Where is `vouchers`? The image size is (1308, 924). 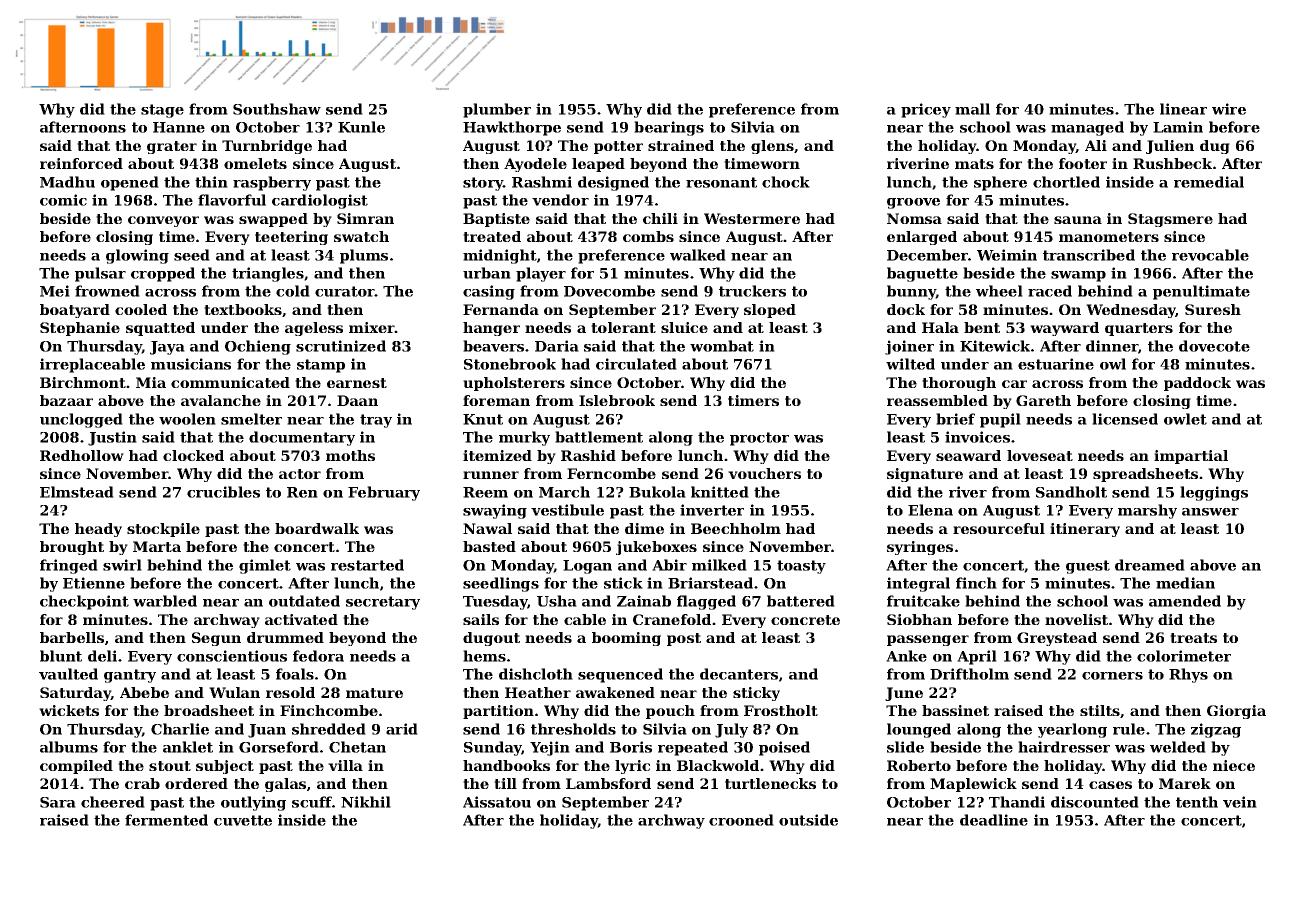 vouchers is located at coordinates (764, 473).
